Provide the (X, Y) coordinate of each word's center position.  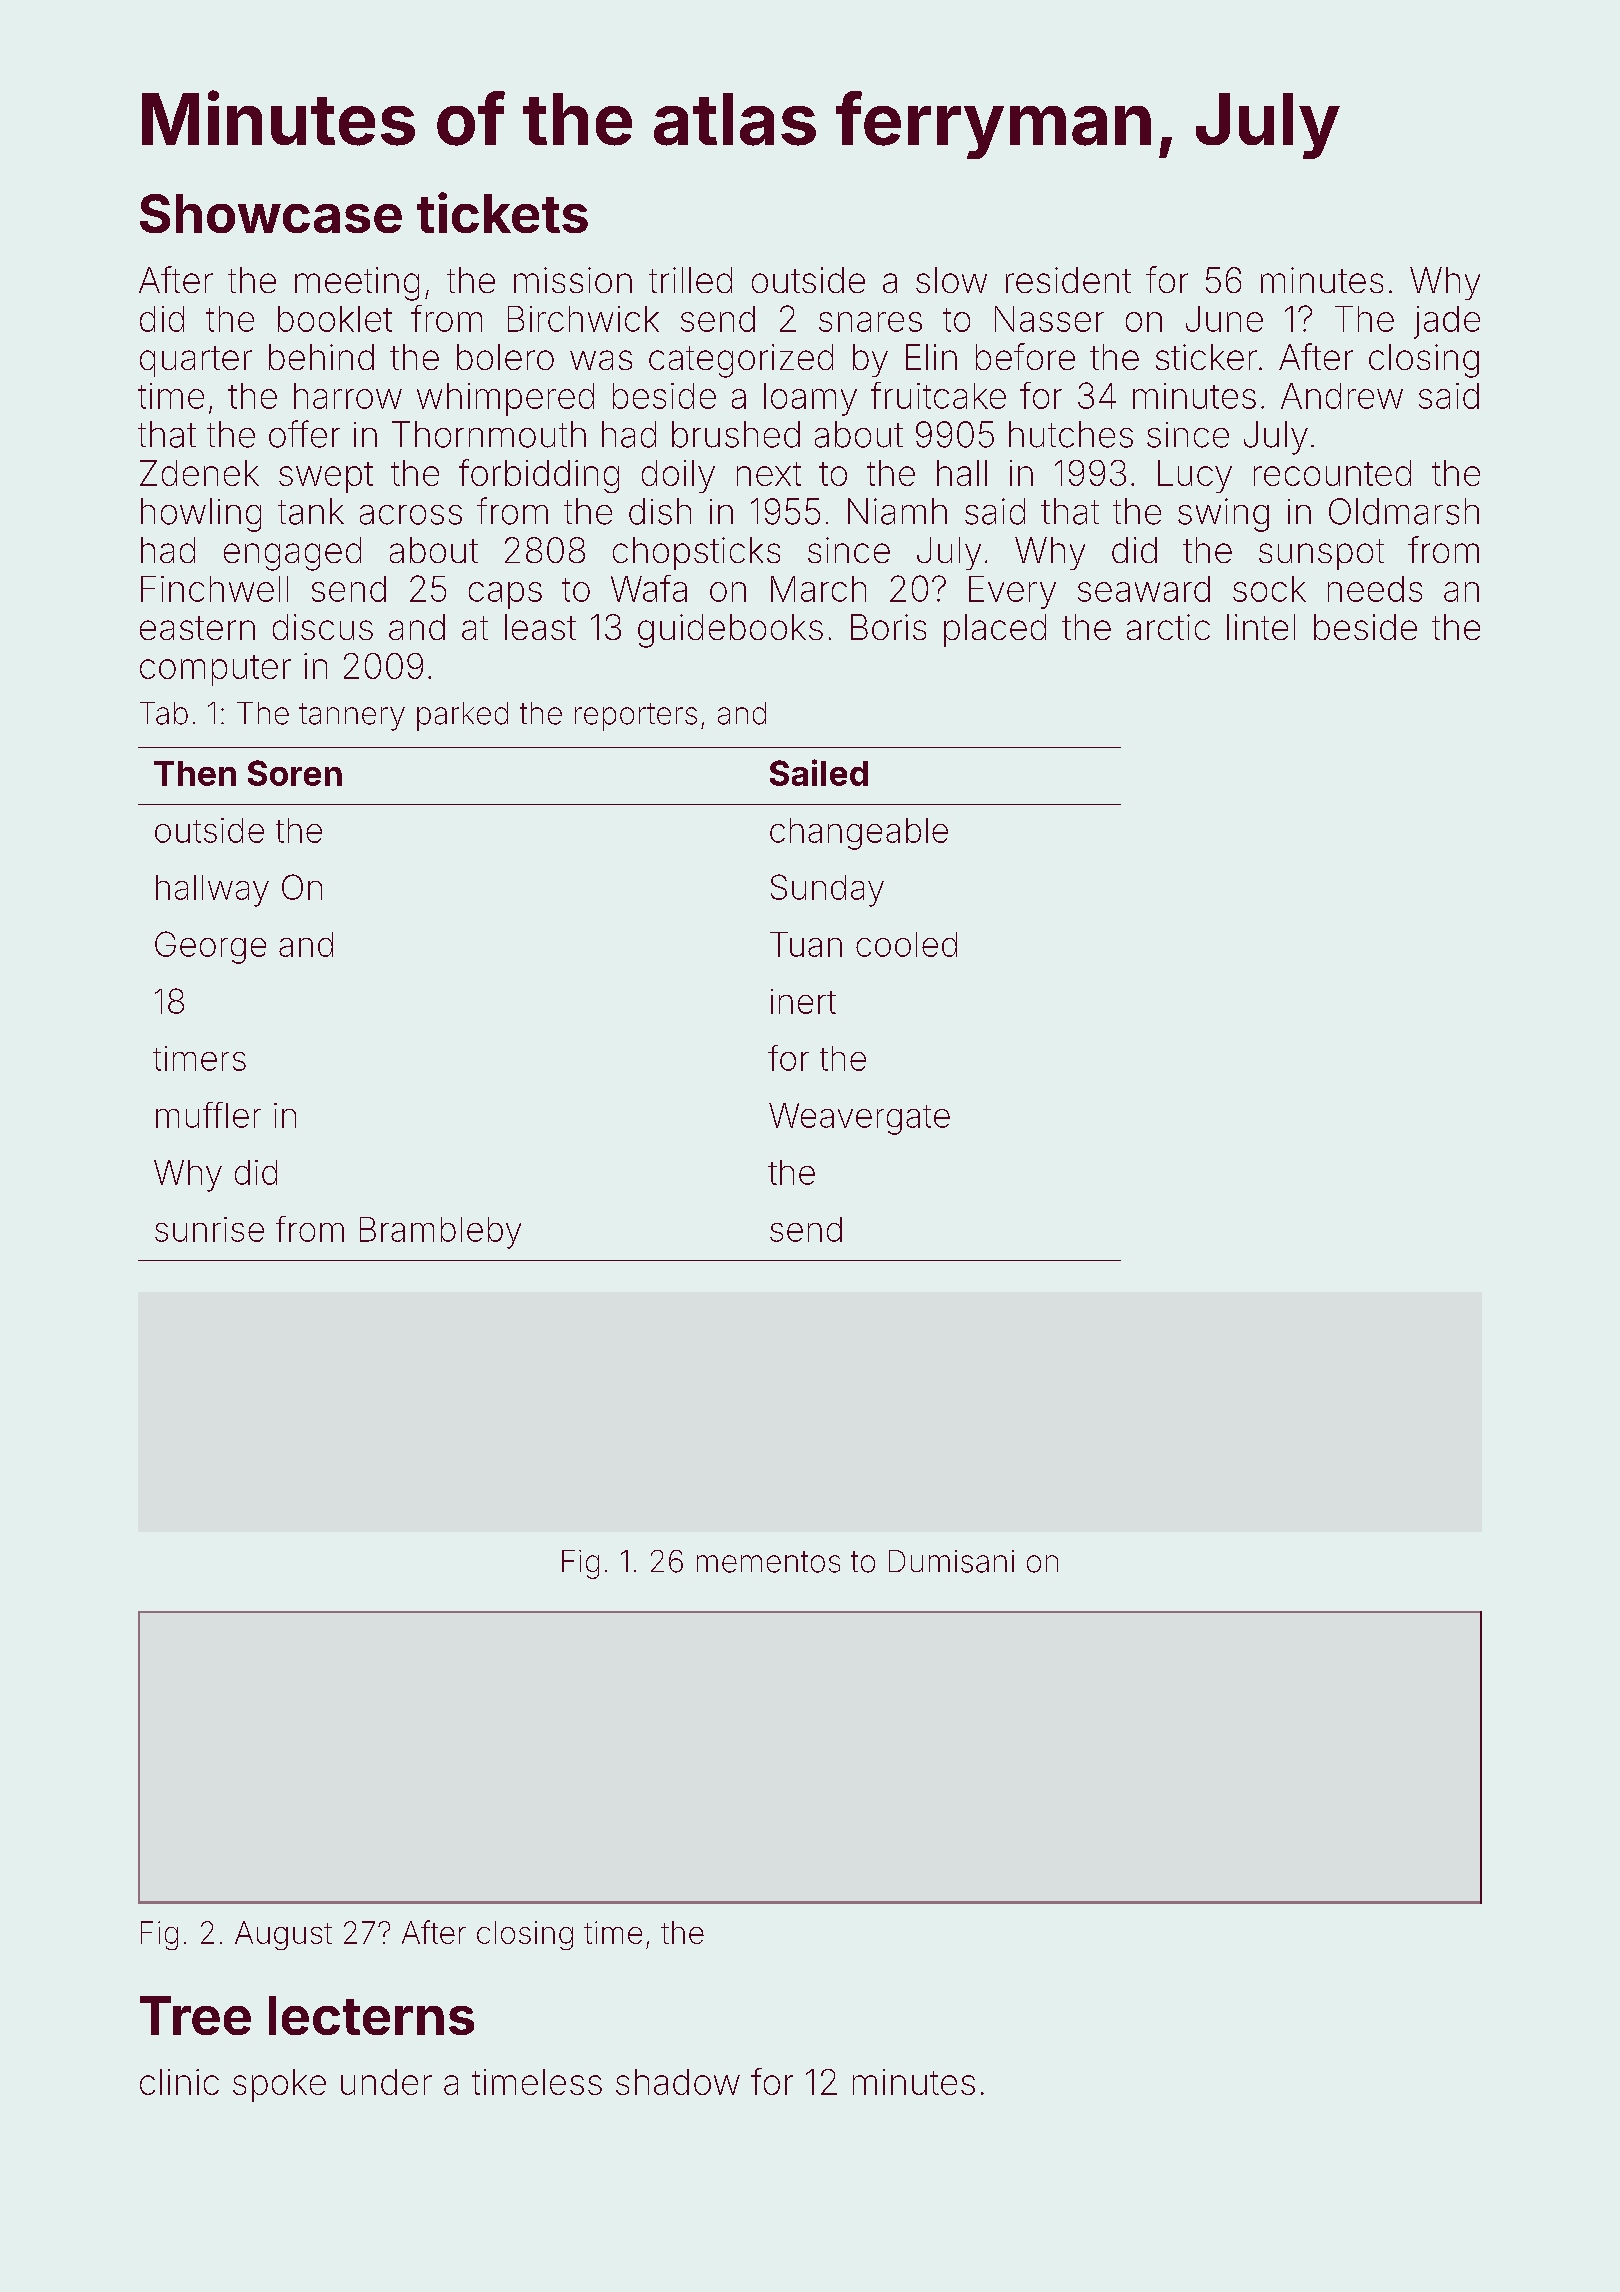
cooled (906, 944)
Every (1012, 592)
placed (995, 630)
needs (1375, 589)
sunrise (209, 1229)
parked (462, 716)
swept (326, 477)
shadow (678, 2082)
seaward (1144, 589)
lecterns (371, 2015)
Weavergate (859, 1119)
